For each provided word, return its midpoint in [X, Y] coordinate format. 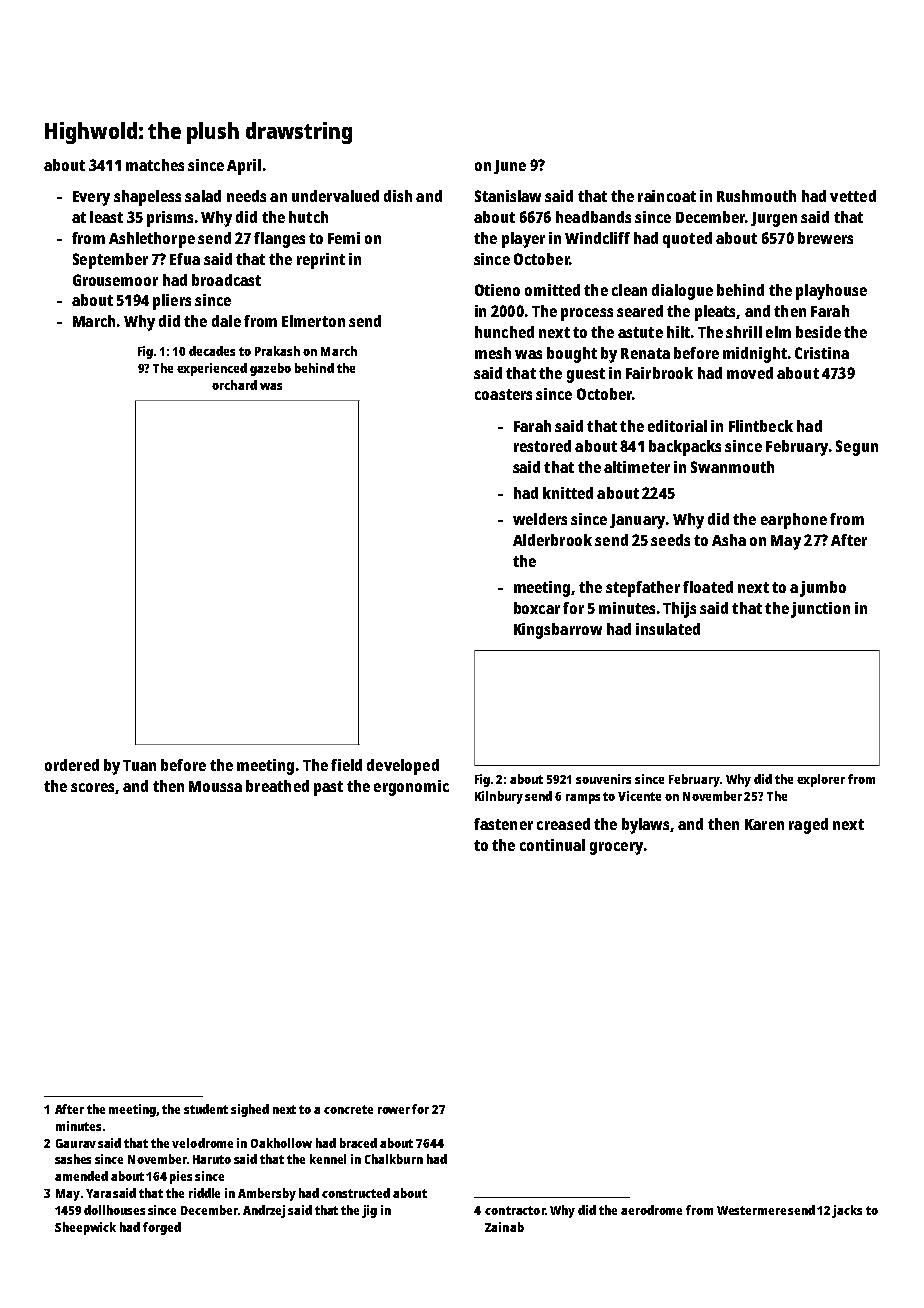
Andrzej [264, 1211]
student [206, 1109]
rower [394, 1110]
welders [540, 519]
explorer [821, 780]
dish [398, 196]
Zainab [504, 1227]
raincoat [667, 196]
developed [403, 767]
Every [91, 198]
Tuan [139, 765]
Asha [729, 540]
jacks [847, 1211]
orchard [234, 385]
